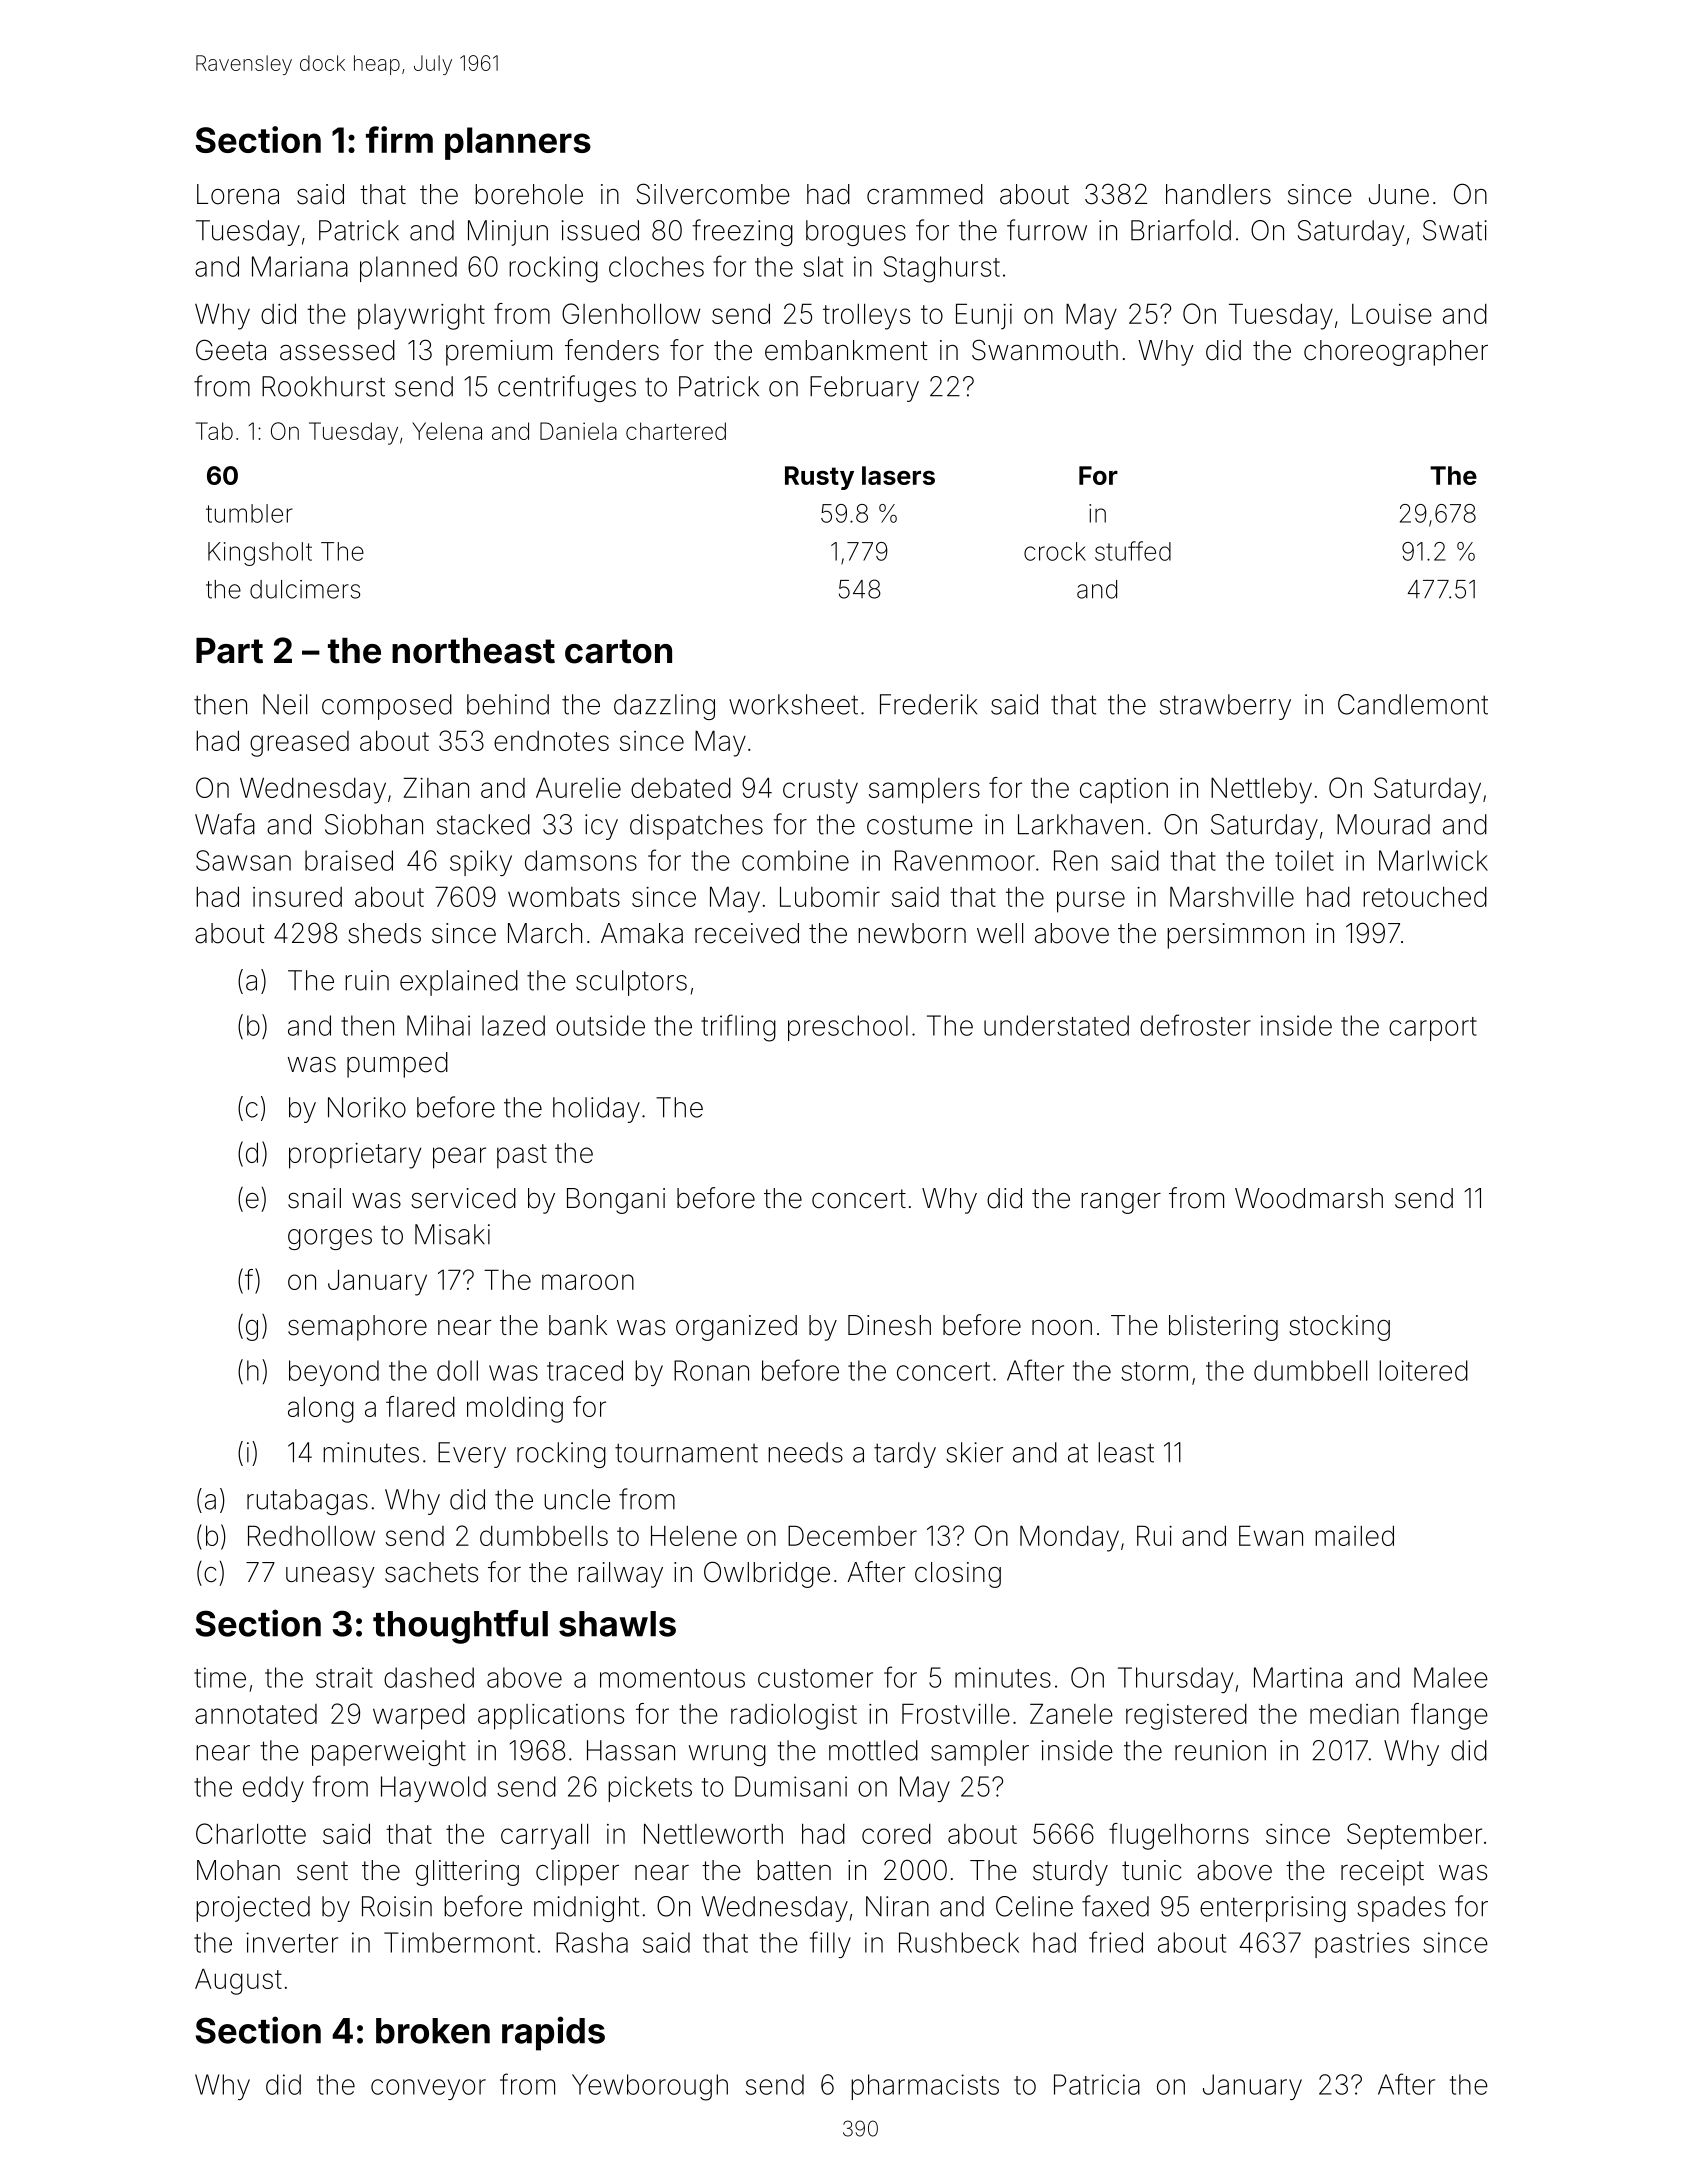  Describe the element at coordinates (330, 1239) in the page. I see `gorges` at that location.
